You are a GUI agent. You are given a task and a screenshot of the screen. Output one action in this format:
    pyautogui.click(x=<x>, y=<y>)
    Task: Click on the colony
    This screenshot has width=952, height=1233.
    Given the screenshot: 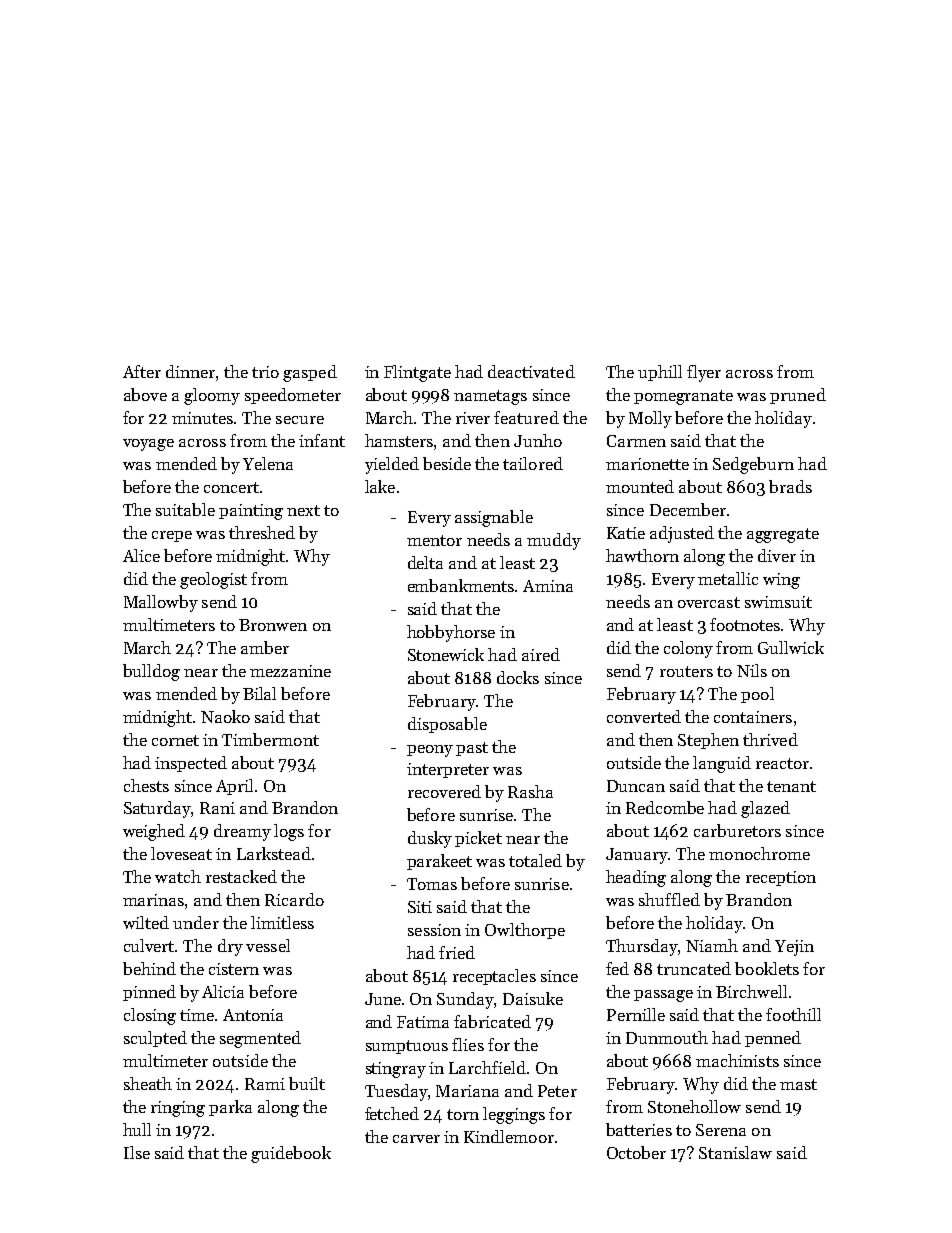 What is the action you would take?
    pyautogui.click(x=688, y=649)
